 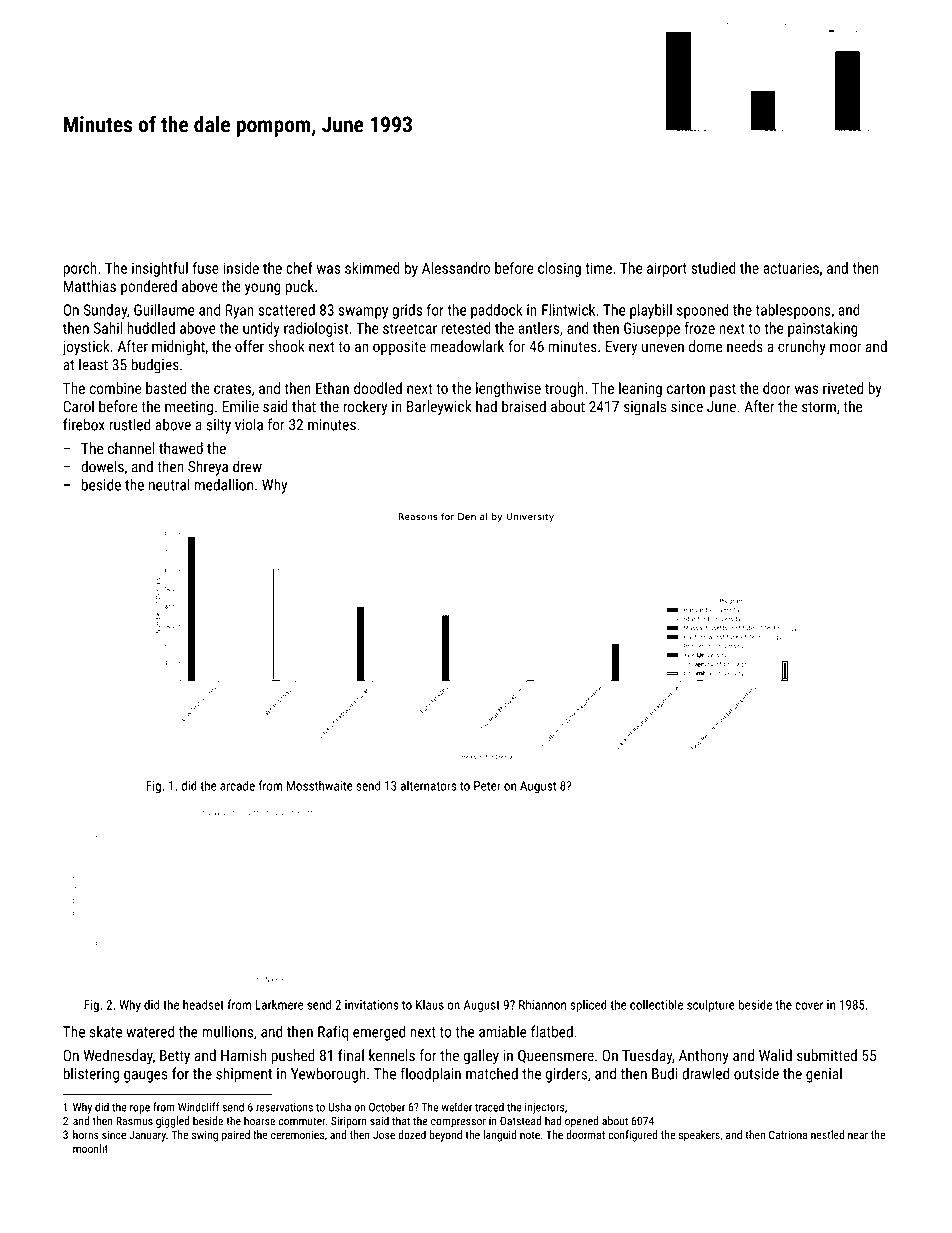 What do you see at coordinates (564, 389) in the page?
I see `trough` at bounding box center [564, 389].
